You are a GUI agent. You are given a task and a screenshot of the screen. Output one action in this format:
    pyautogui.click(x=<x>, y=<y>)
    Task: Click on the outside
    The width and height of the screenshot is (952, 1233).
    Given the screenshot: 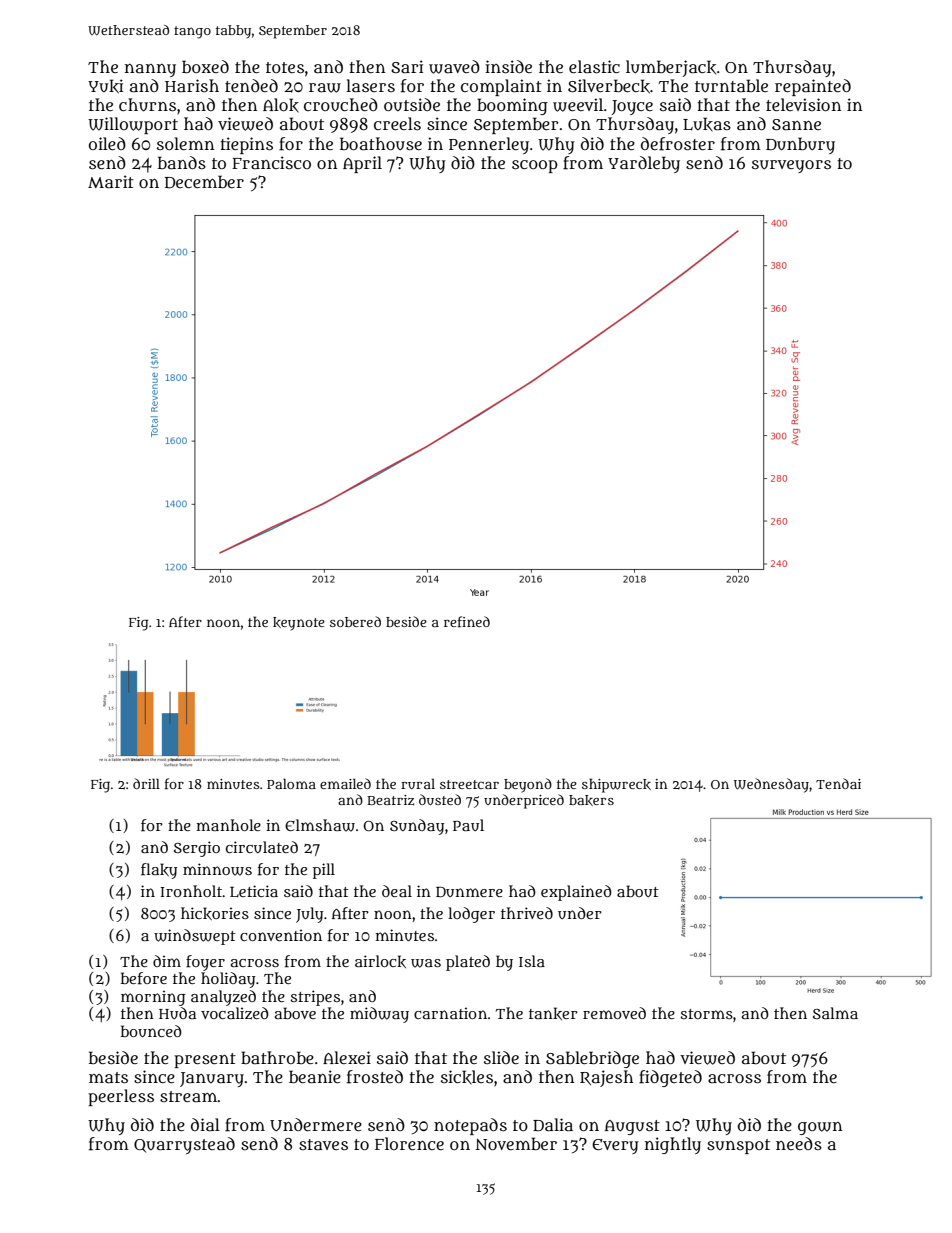 What is the action you would take?
    pyautogui.click(x=412, y=104)
